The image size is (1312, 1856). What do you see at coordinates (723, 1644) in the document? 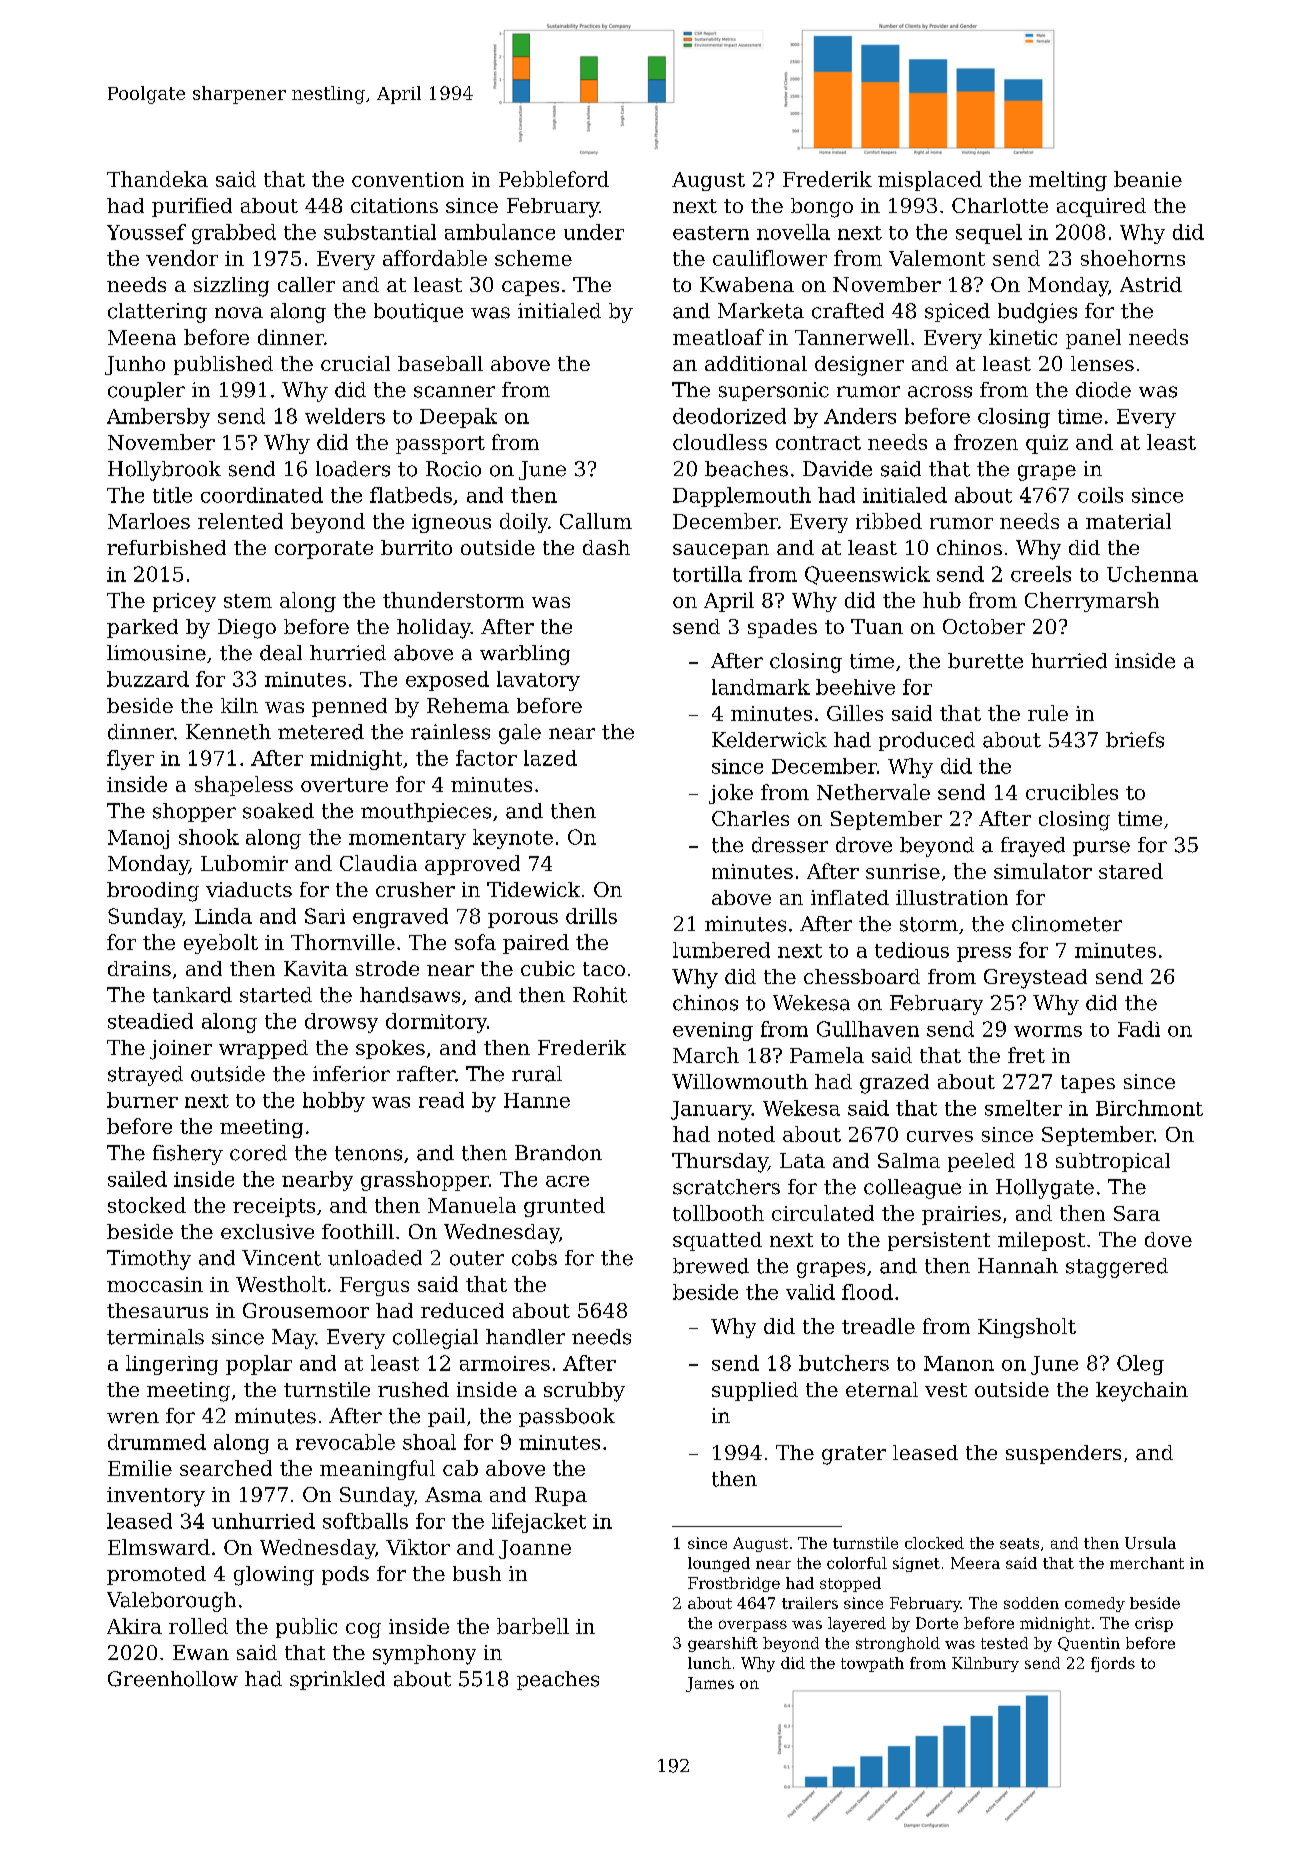
I see `gearshift` at bounding box center [723, 1644].
